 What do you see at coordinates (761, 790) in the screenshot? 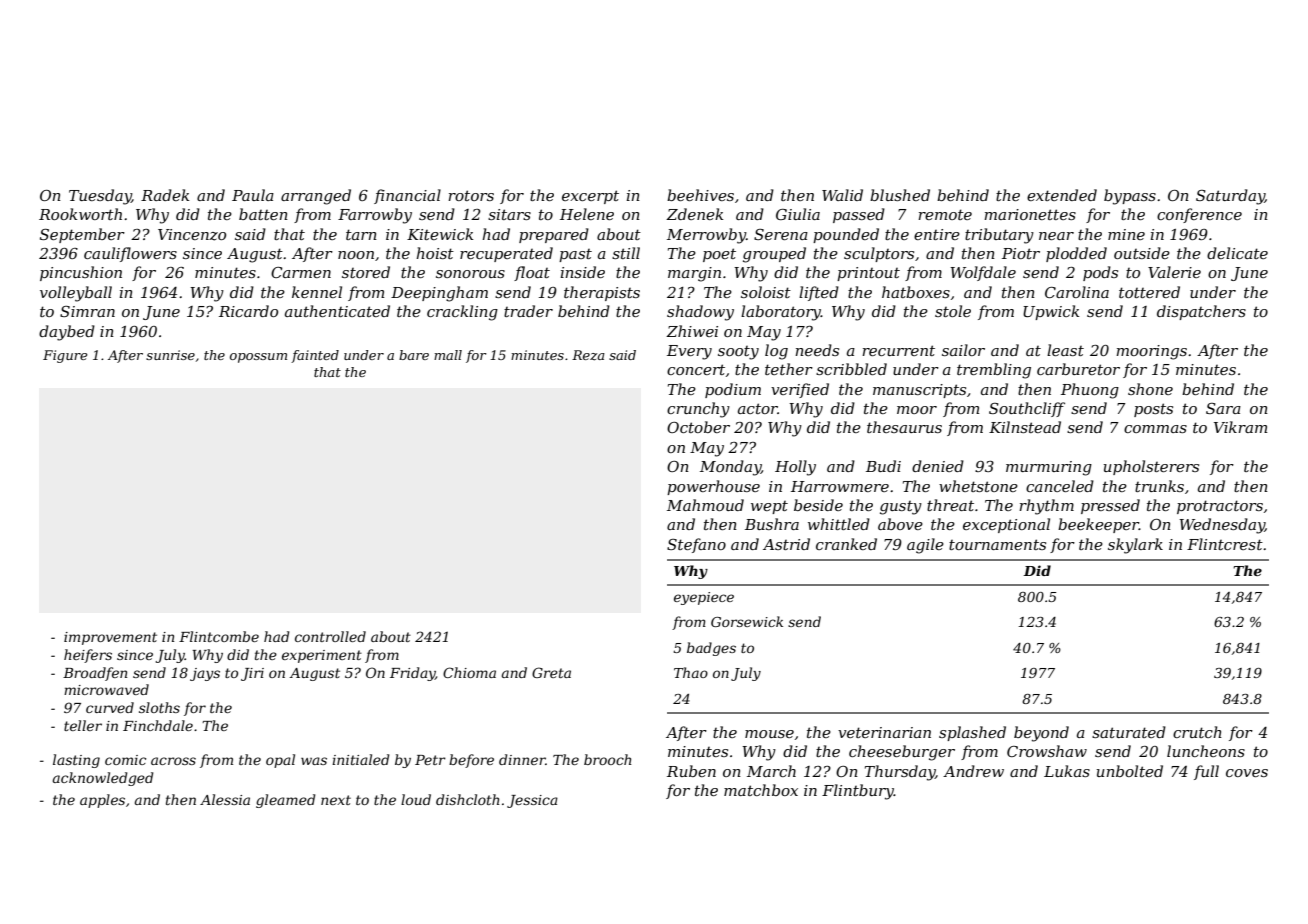
I see `matchbox` at bounding box center [761, 790].
